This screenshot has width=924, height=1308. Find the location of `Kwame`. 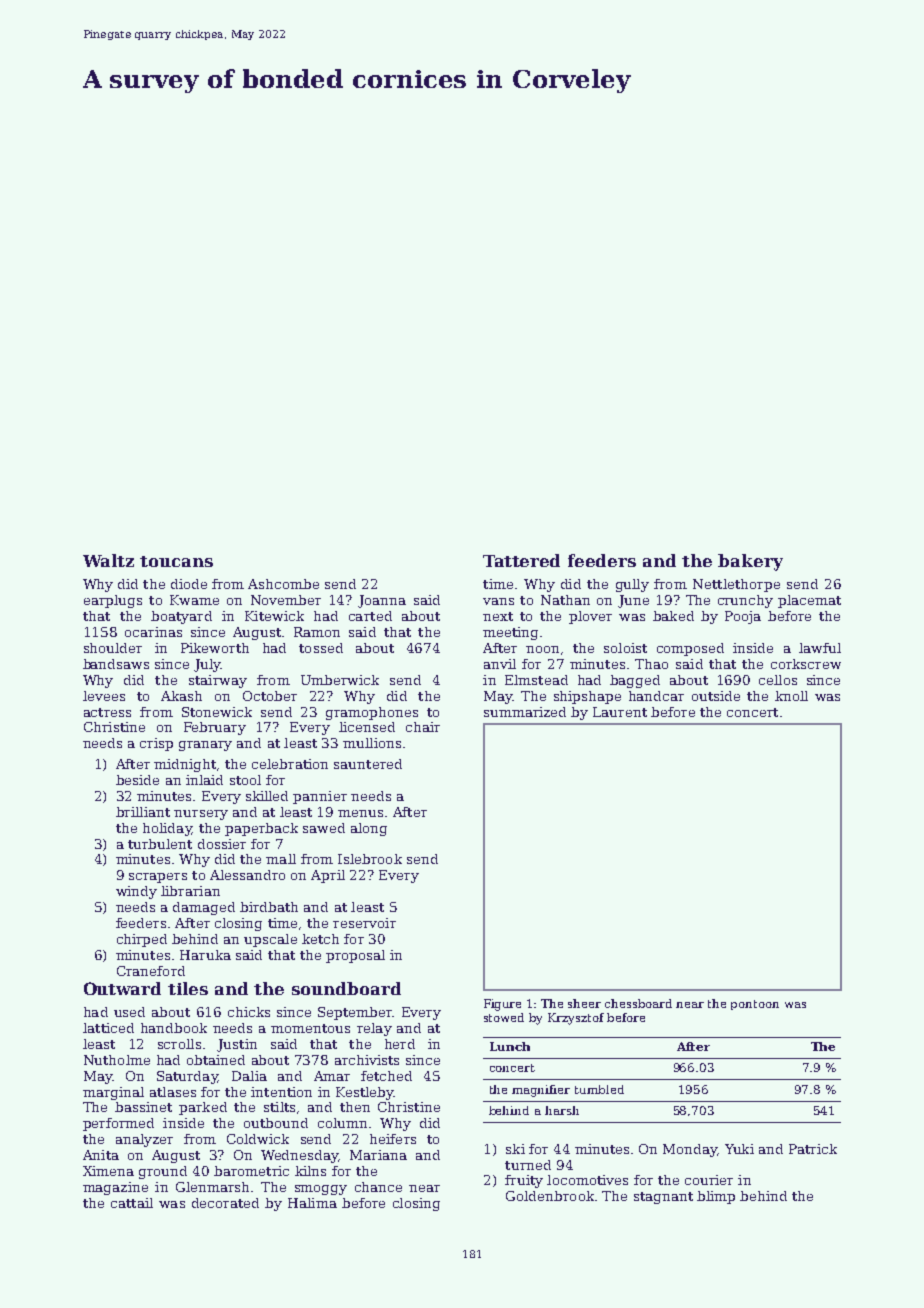

Kwame is located at coordinates (194, 600).
